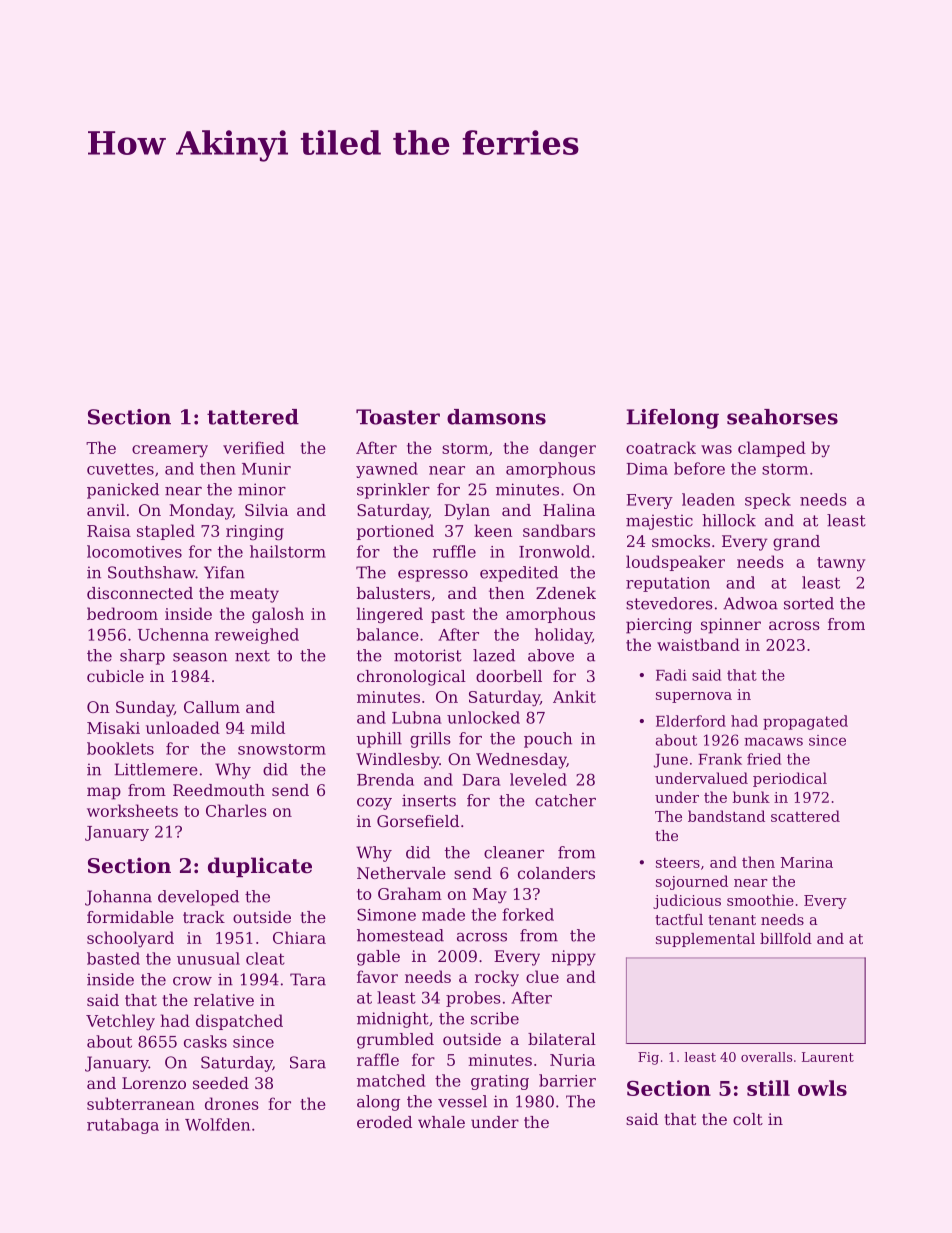 Image resolution: width=952 pixels, height=1233 pixels. What do you see at coordinates (678, 863) in the page?
I see `steers` at bounding box center [678, 863].
